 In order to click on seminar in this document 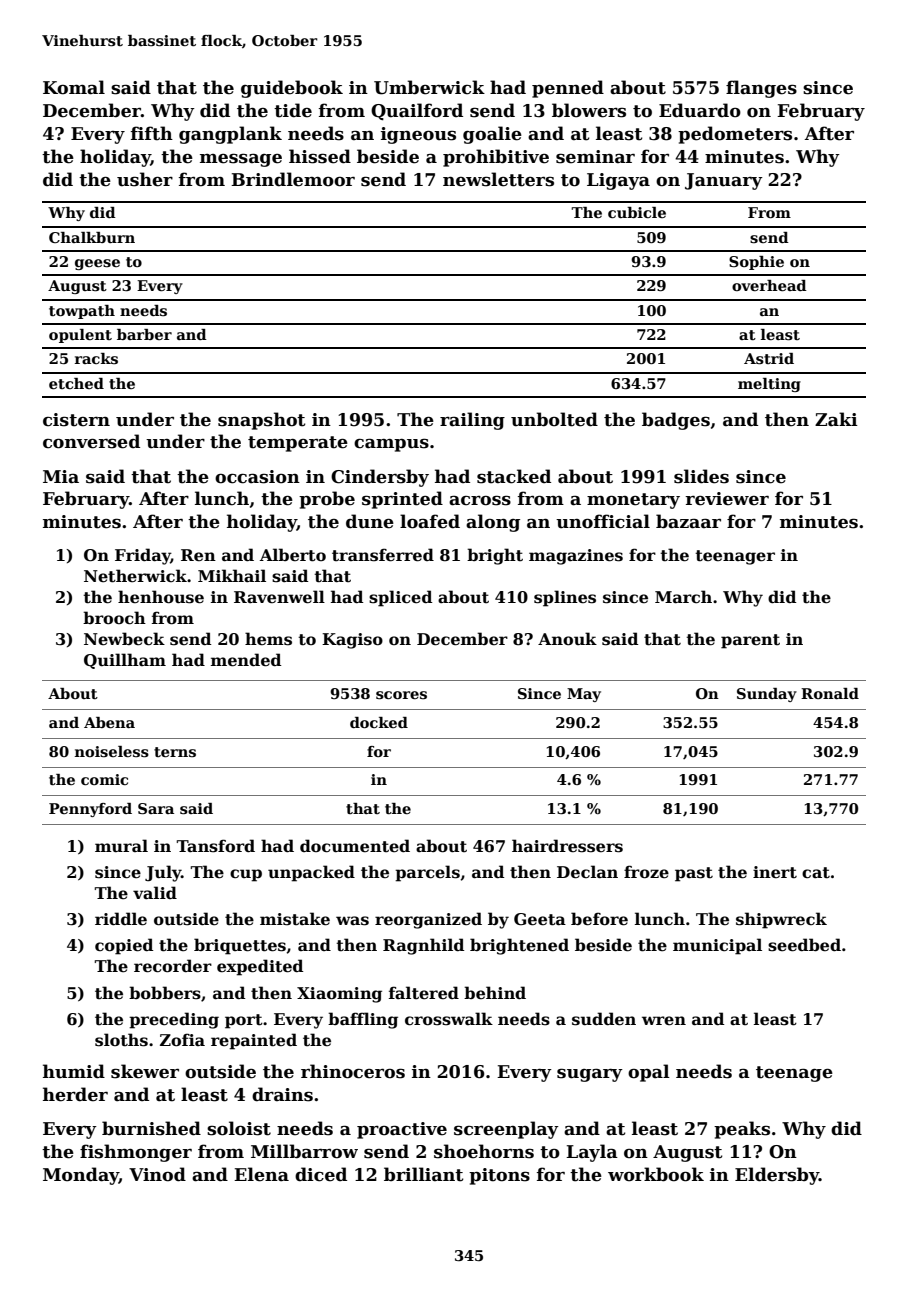, I will do `click(595, 157)`.
